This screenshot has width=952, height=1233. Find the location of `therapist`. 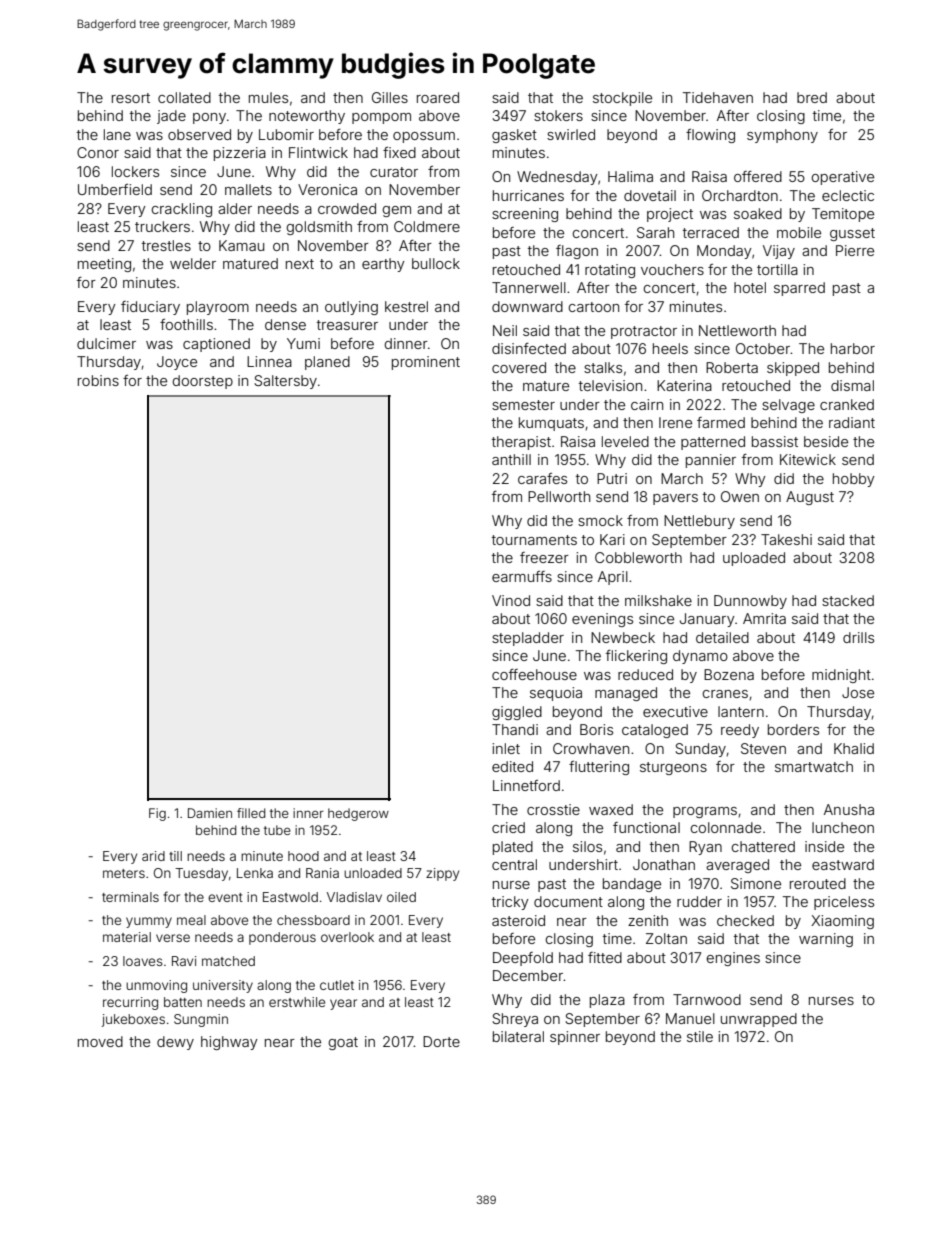

therapist is located at coordinates (521, 443).
